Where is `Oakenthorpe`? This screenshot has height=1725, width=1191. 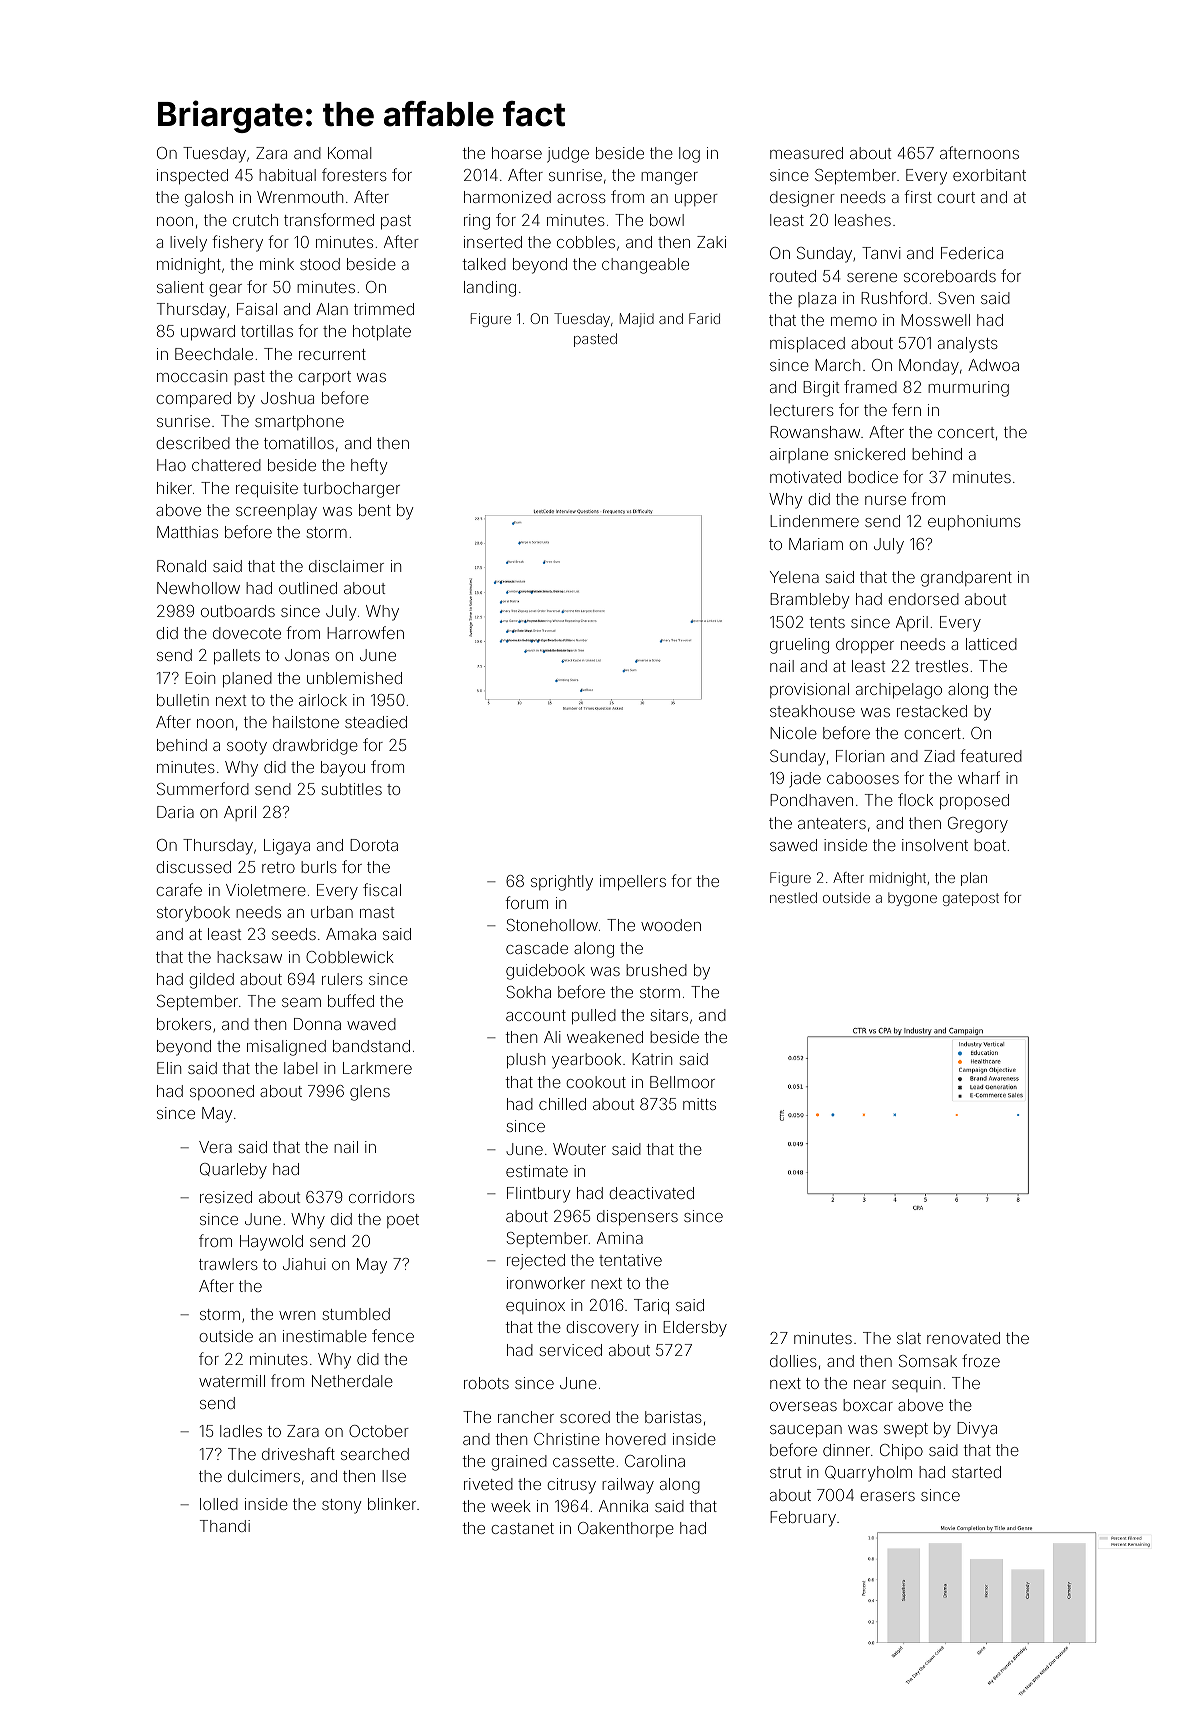
Oakenthorpe is located at coordinates (626, 1529).
